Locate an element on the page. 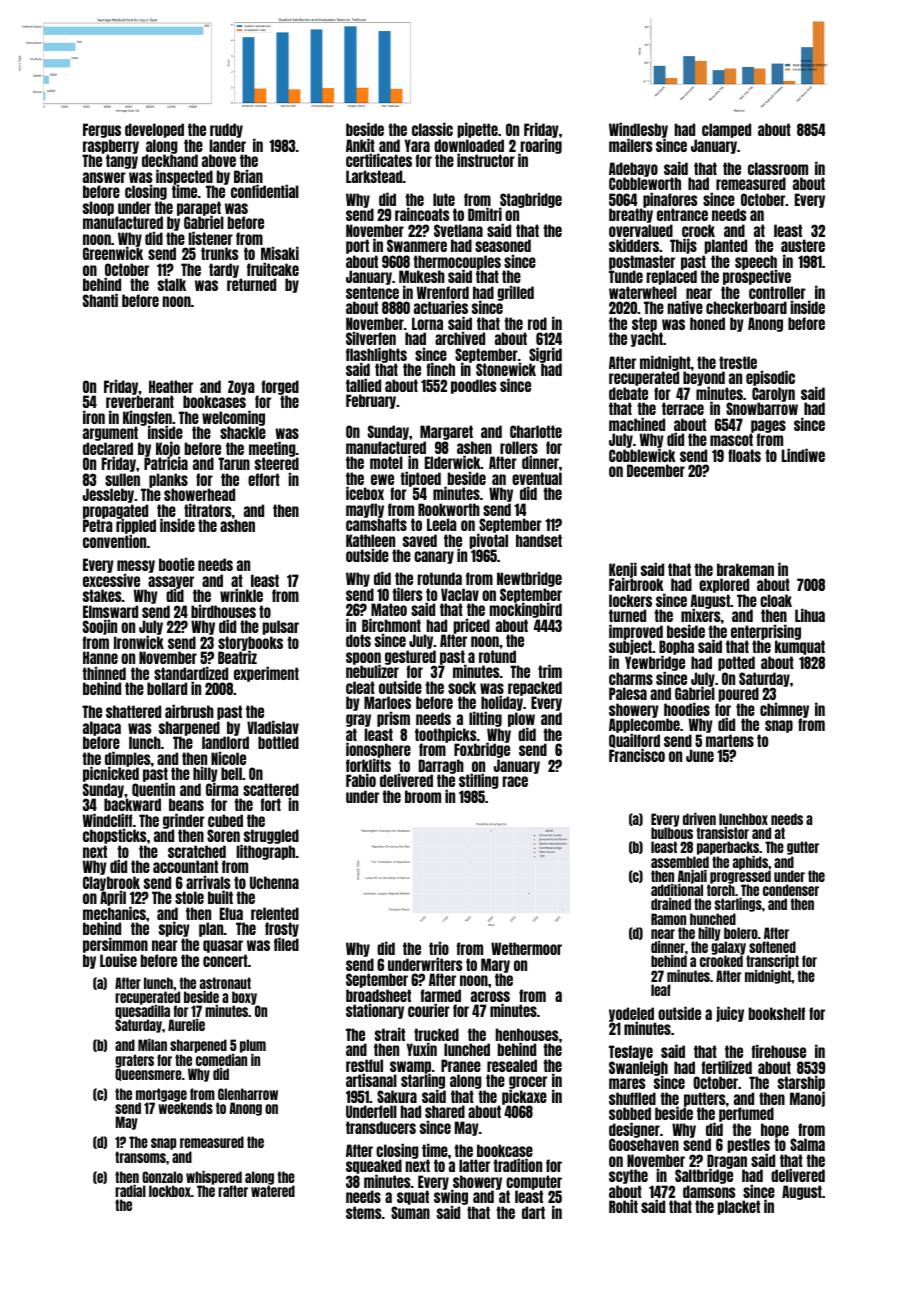  dart is located at coordinates (533, 1212).
